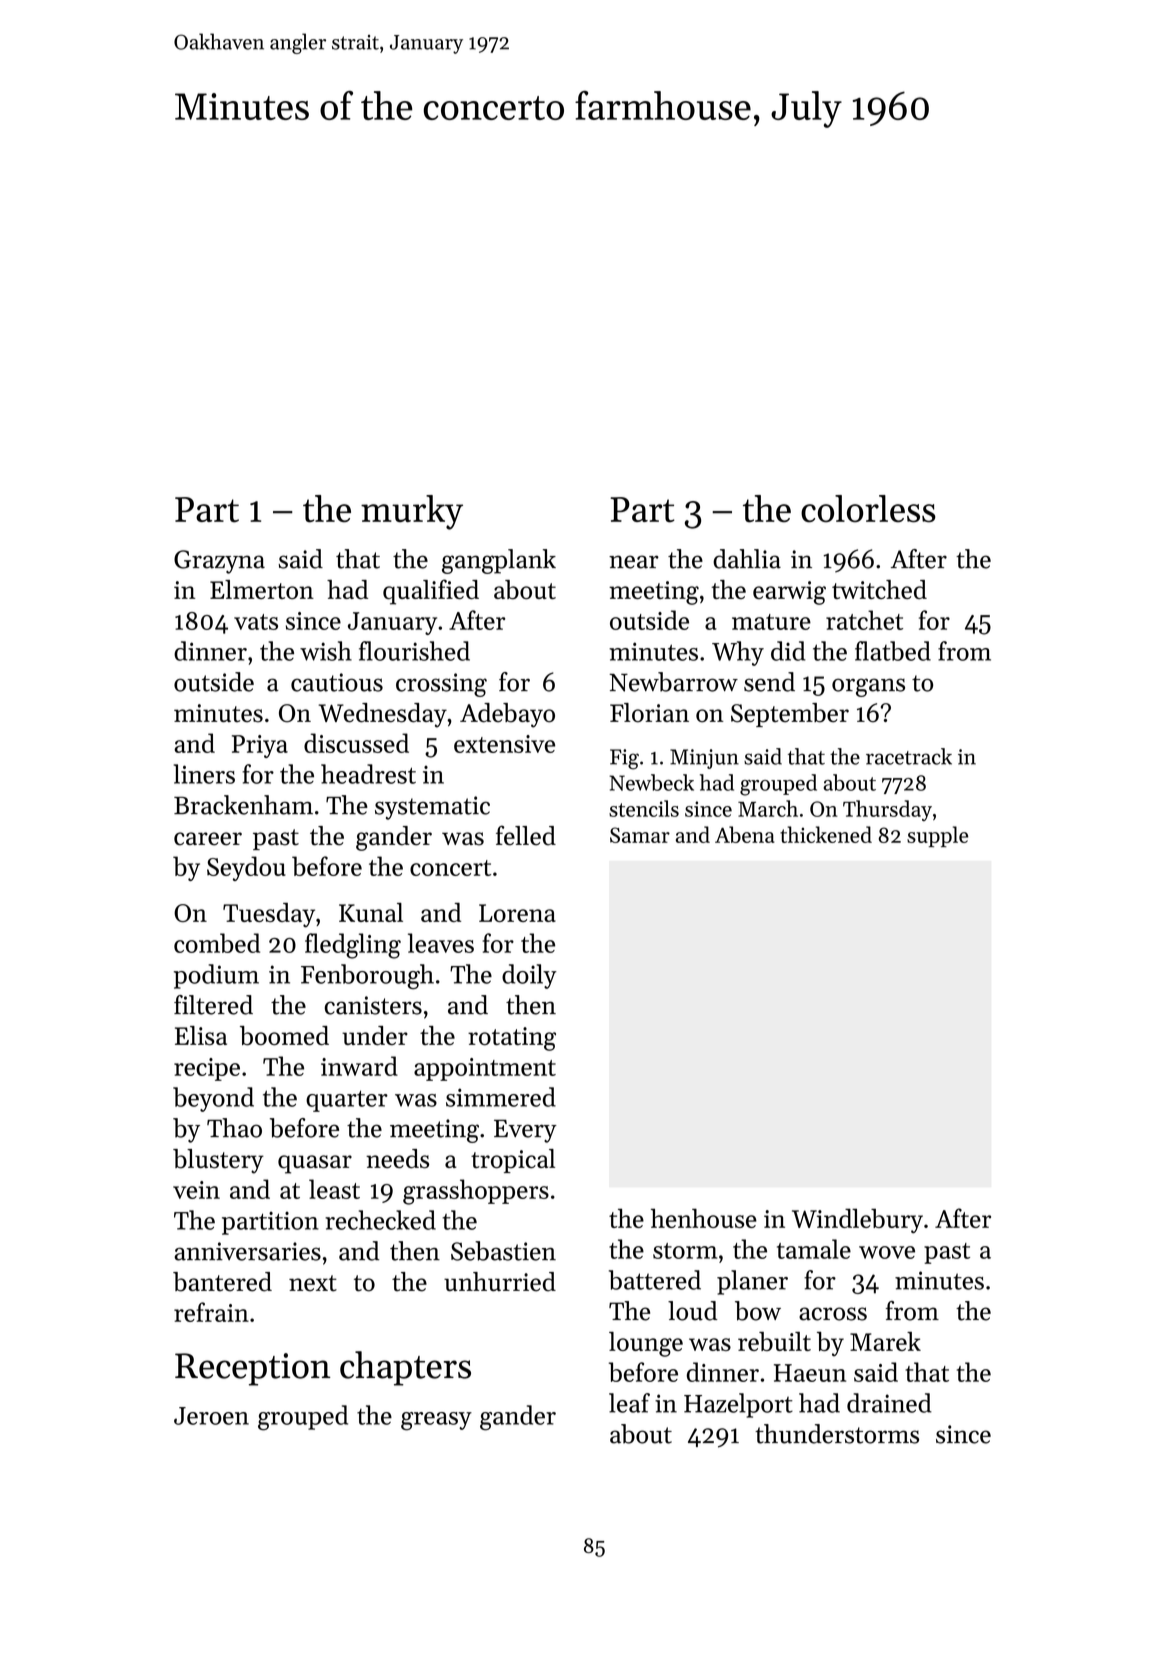 The image size is (1165, 1654). What do you see at coordinates (334, 1189) in the screenshot?
I see `least` at bounding box center [334, 1189].
